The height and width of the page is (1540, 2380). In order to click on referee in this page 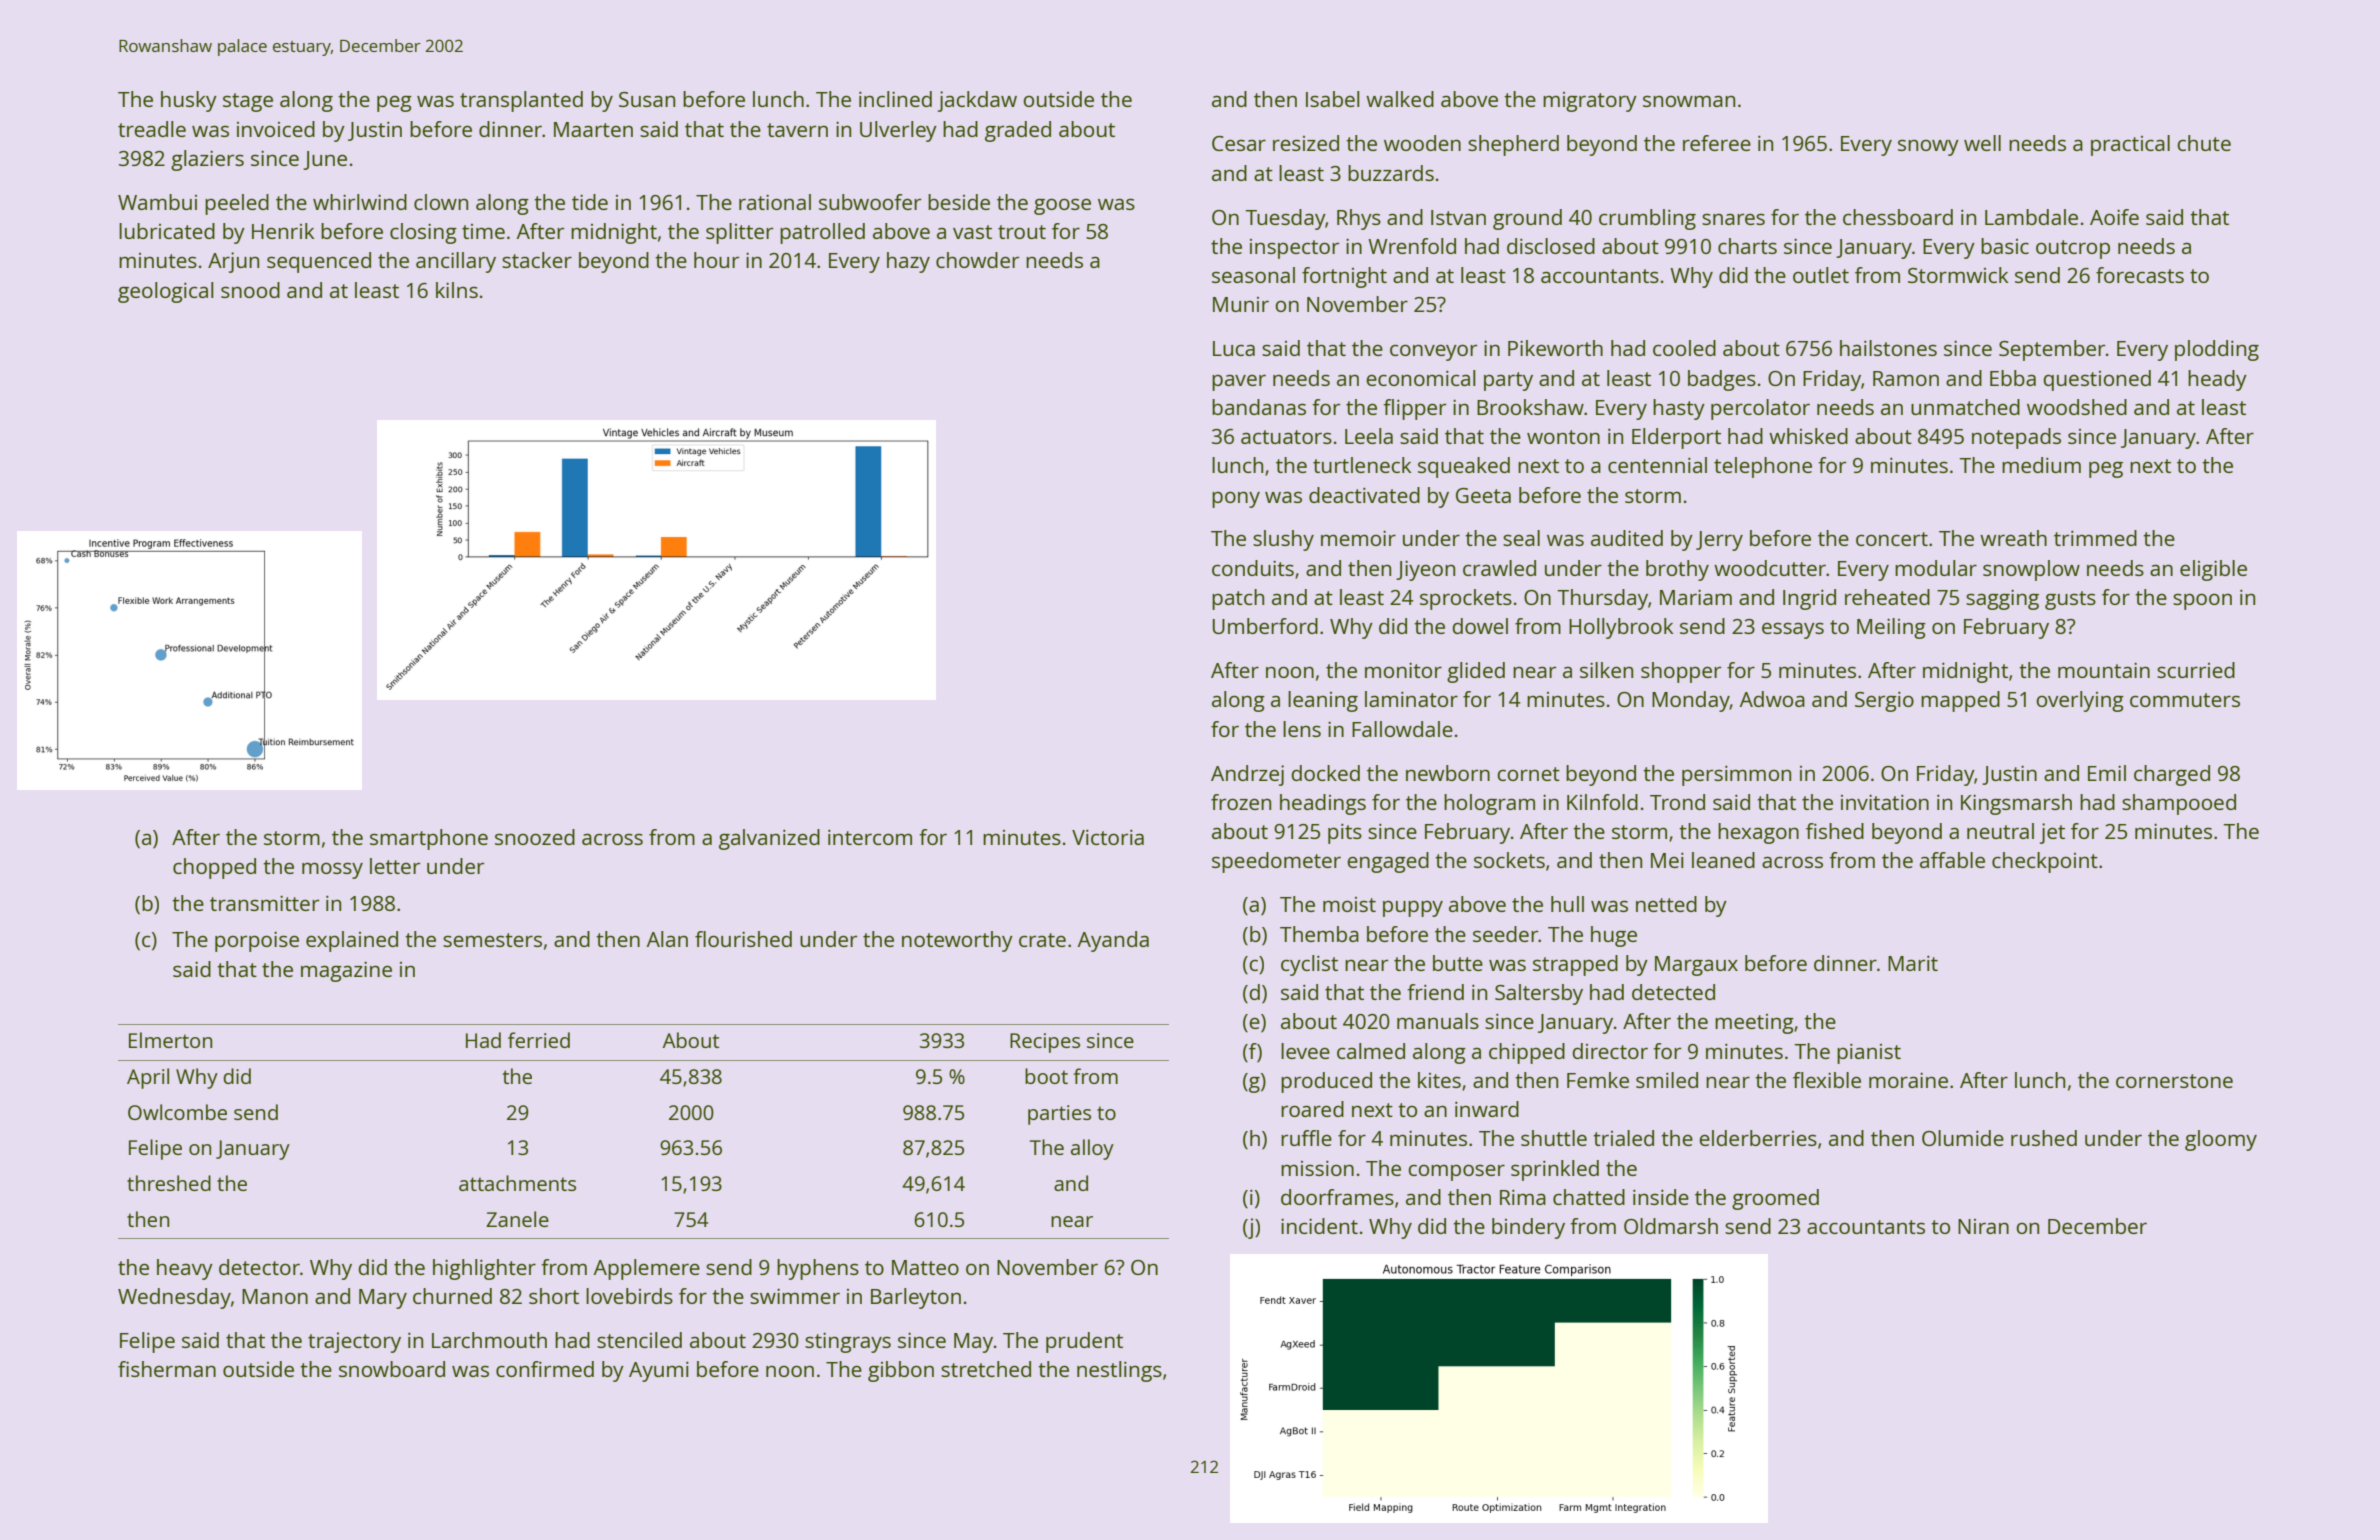, I will do `click(1717, 143)`.
